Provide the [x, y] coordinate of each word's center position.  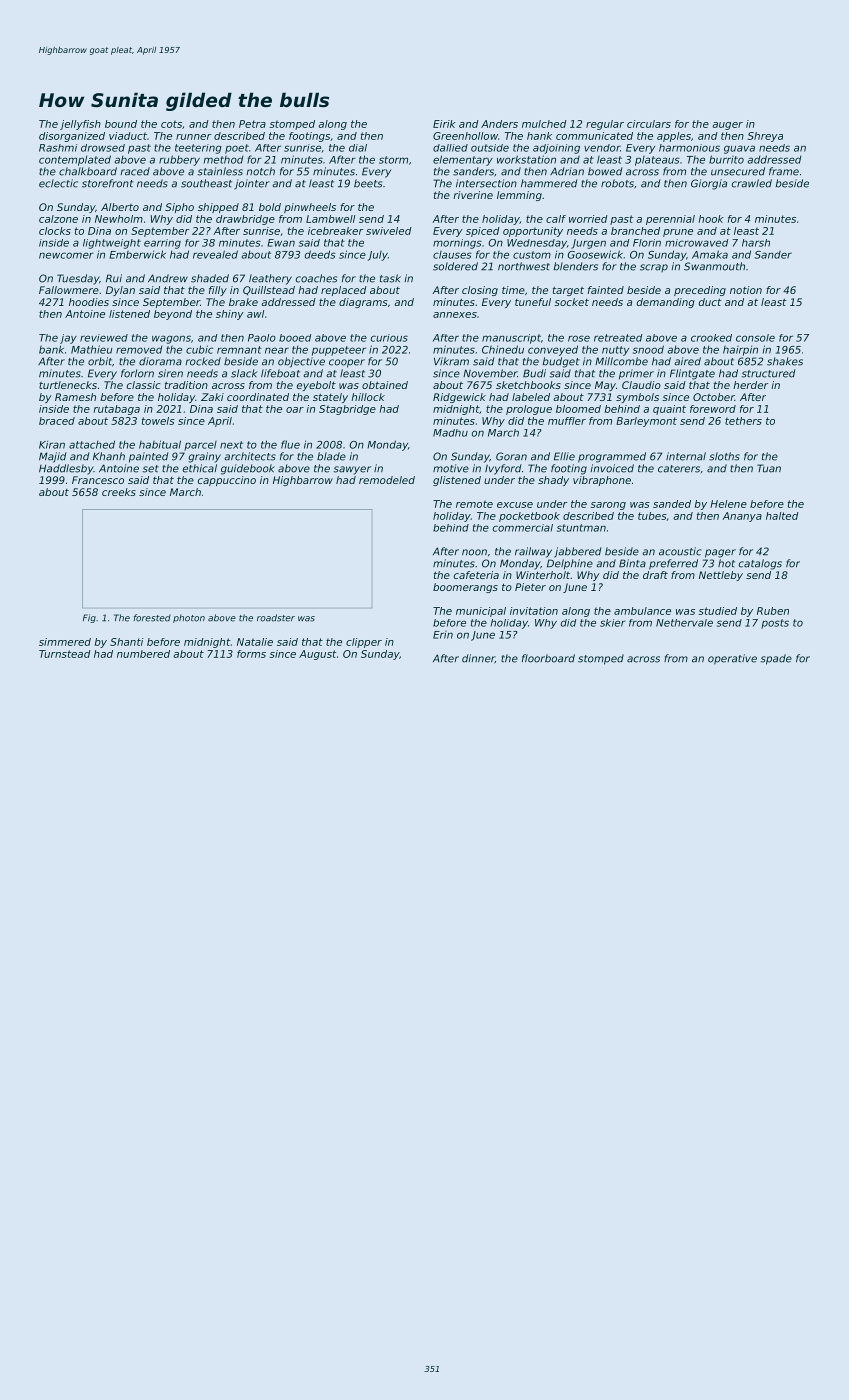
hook [711, 219]
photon [189, 618]
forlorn [137, 373]
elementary [463, 160]
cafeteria [476, 575]
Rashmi [58, 148]
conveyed [553, 350]
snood [648, 349]
